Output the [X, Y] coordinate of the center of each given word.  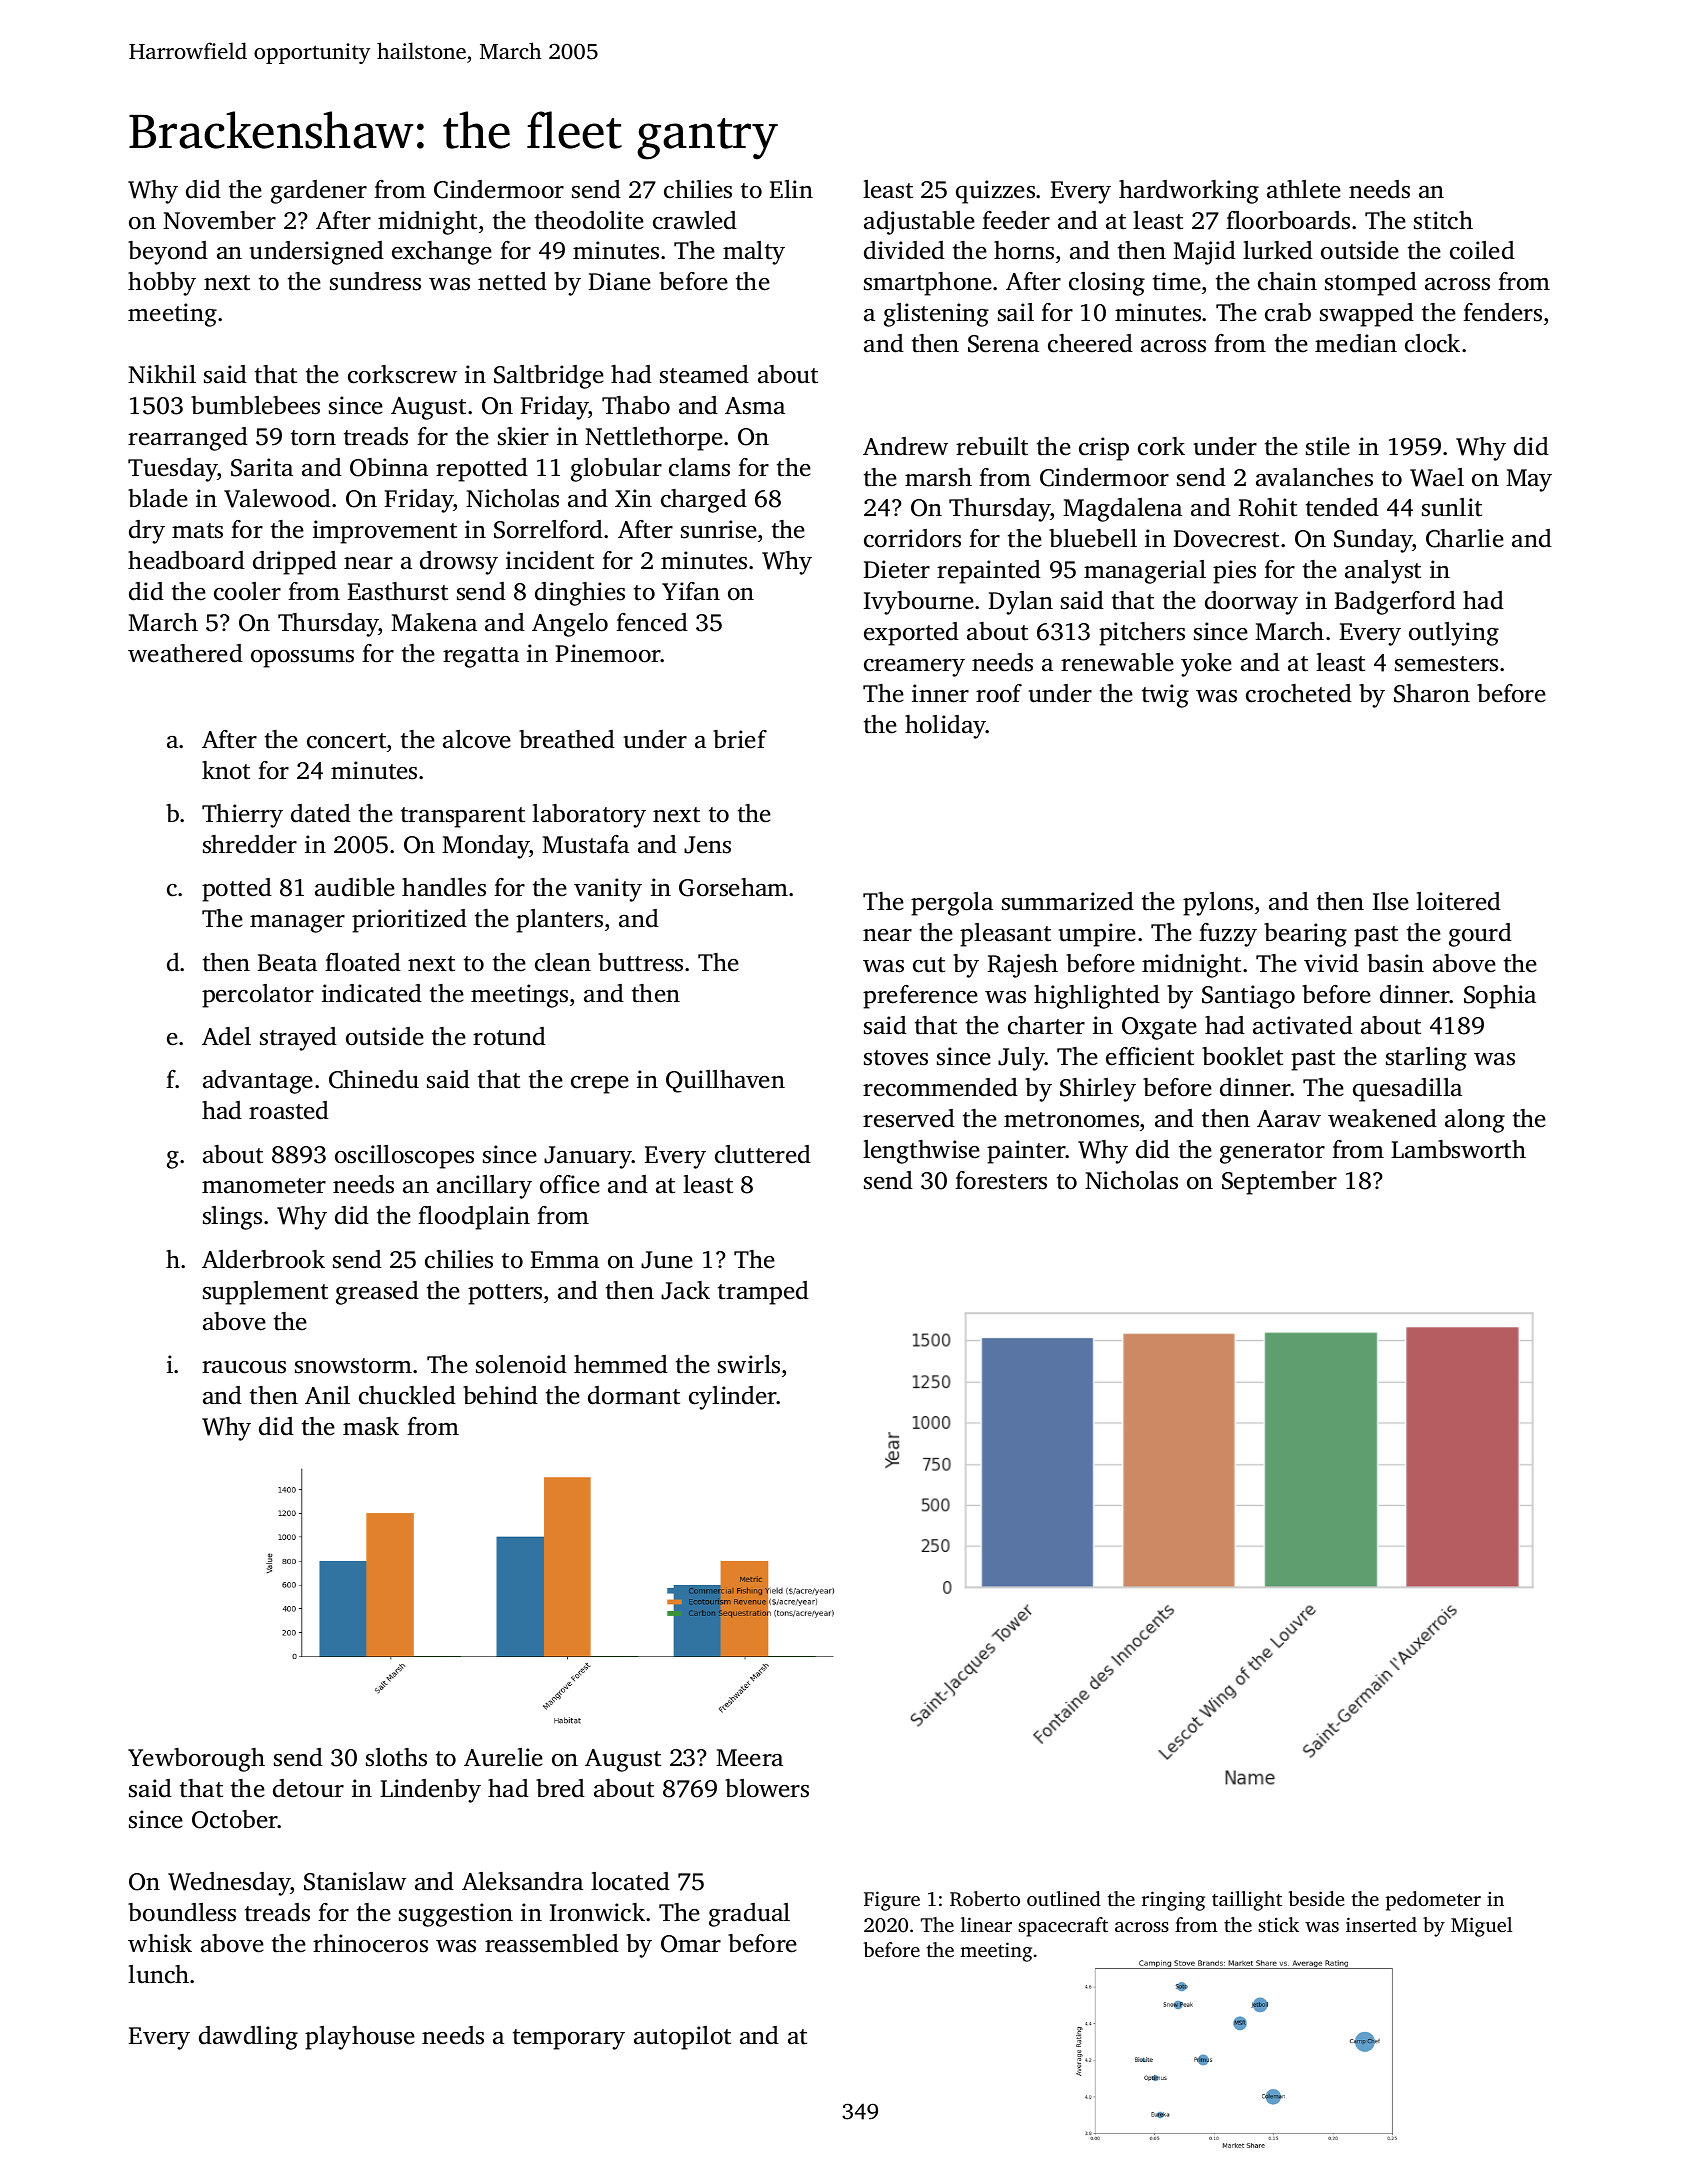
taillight [1247, 1901]
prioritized [409, 921]
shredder [250, 844]
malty [754, 253]
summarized [1068, 901]
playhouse [360, 2038]
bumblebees [255, 405]
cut [929, 965]
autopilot [682, 2038]
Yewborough [196, 1760]
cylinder [733, 1398]
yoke [1206, 665]
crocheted [1299, 693]
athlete [1304, 189]
